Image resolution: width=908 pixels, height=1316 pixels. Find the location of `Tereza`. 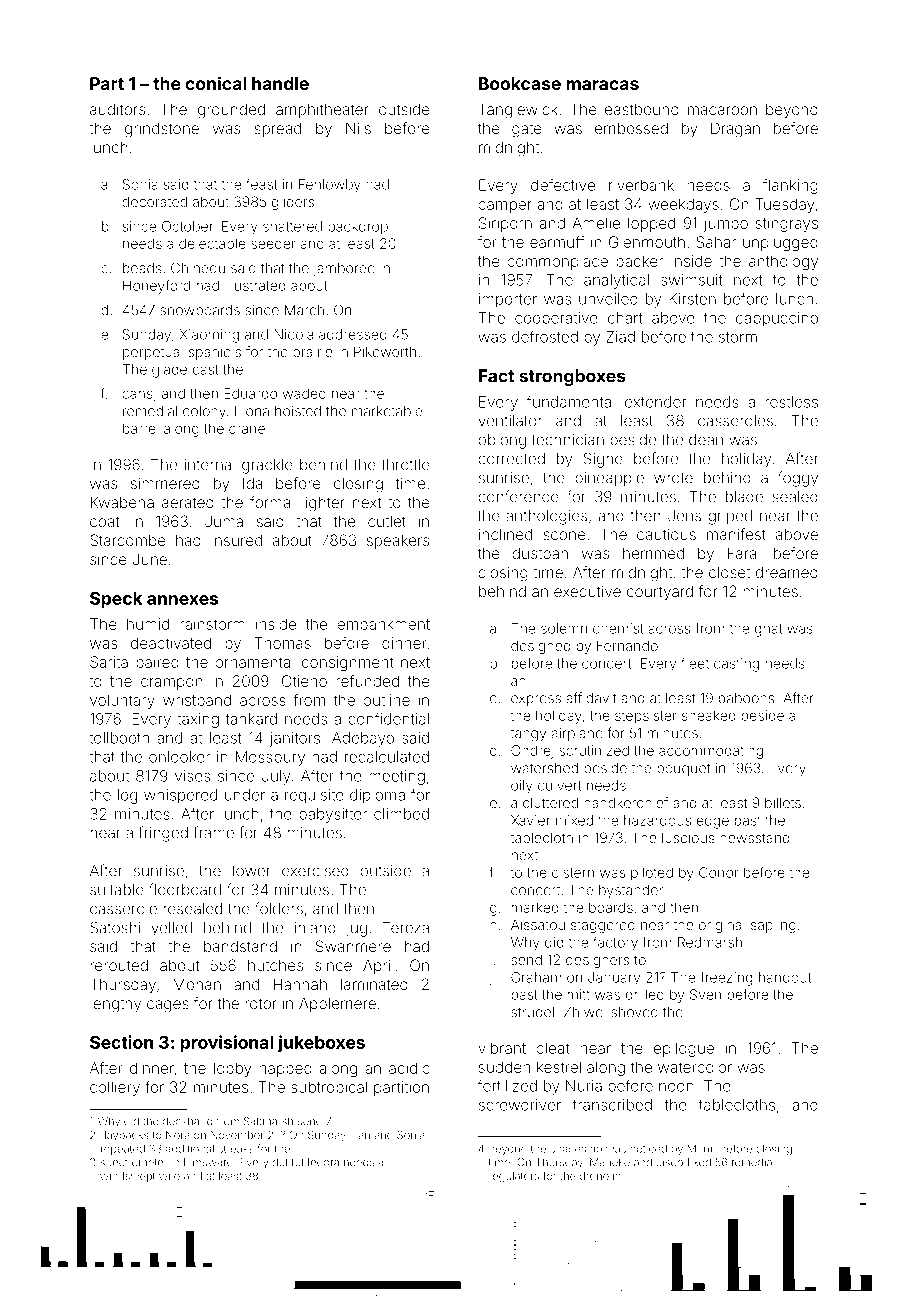

Tereza is located at coordinates (406, 928).
